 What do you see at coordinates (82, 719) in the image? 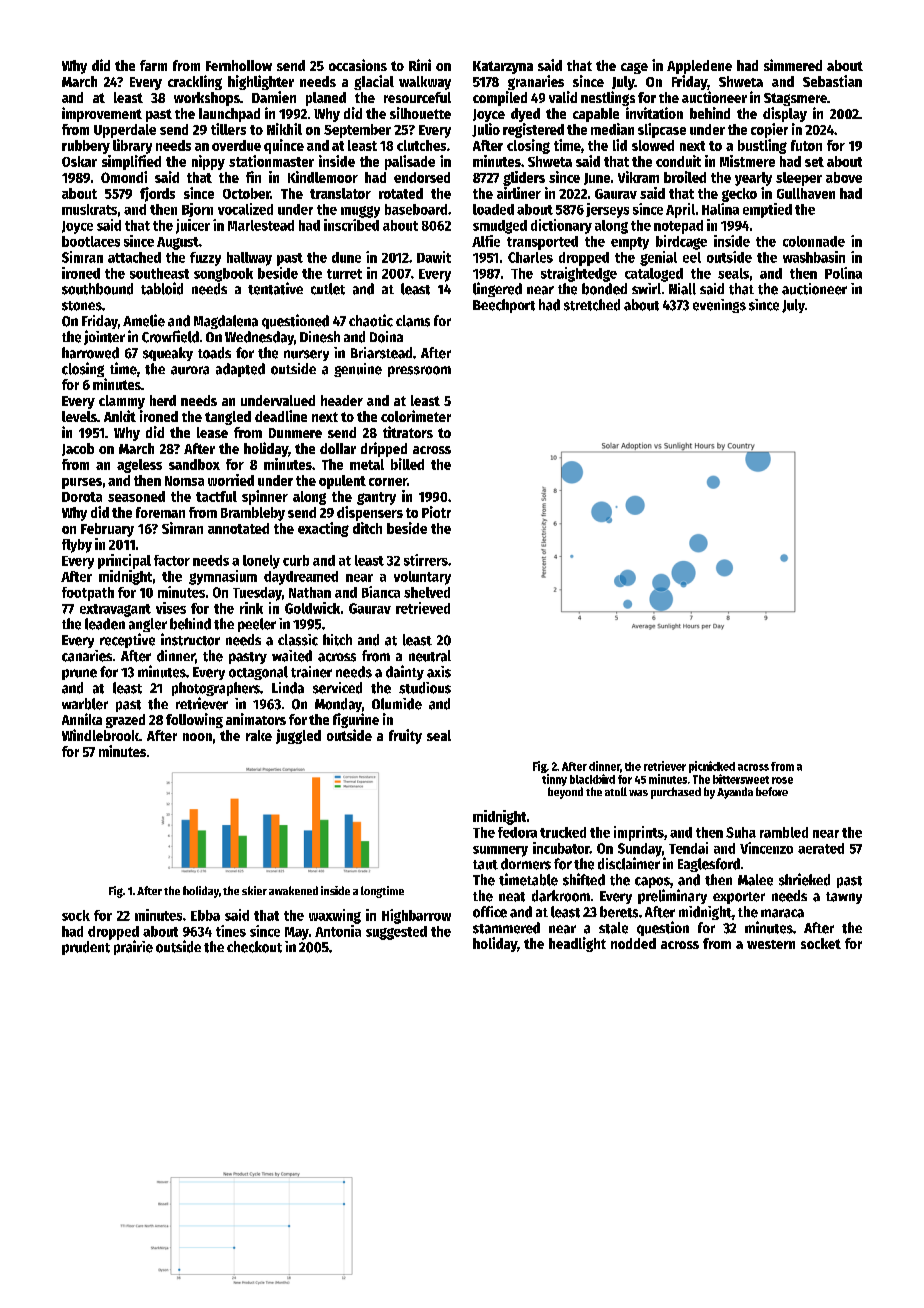
I see `Annika` at bounding box center [82, 719].
